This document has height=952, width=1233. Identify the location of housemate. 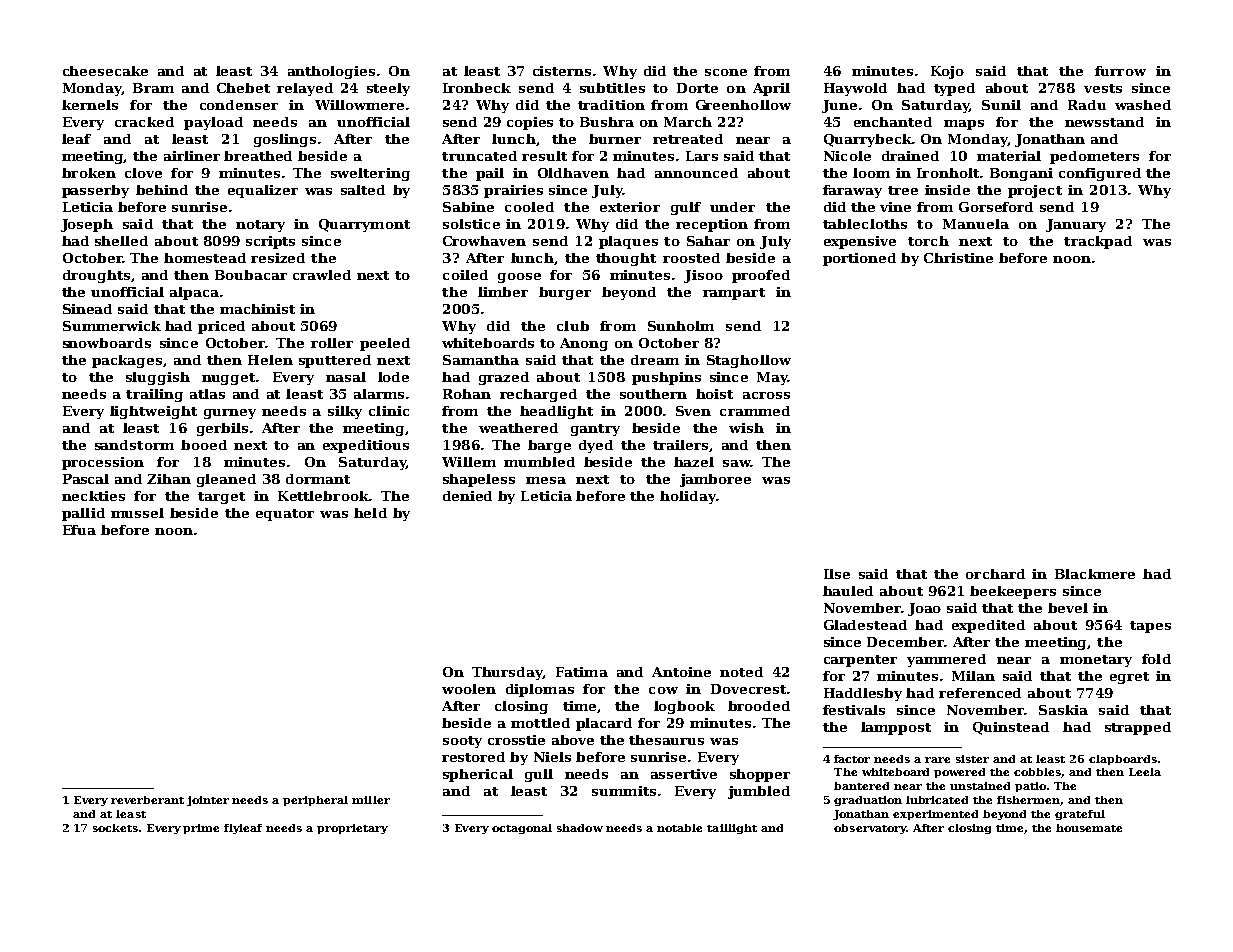
(1089, 828).
